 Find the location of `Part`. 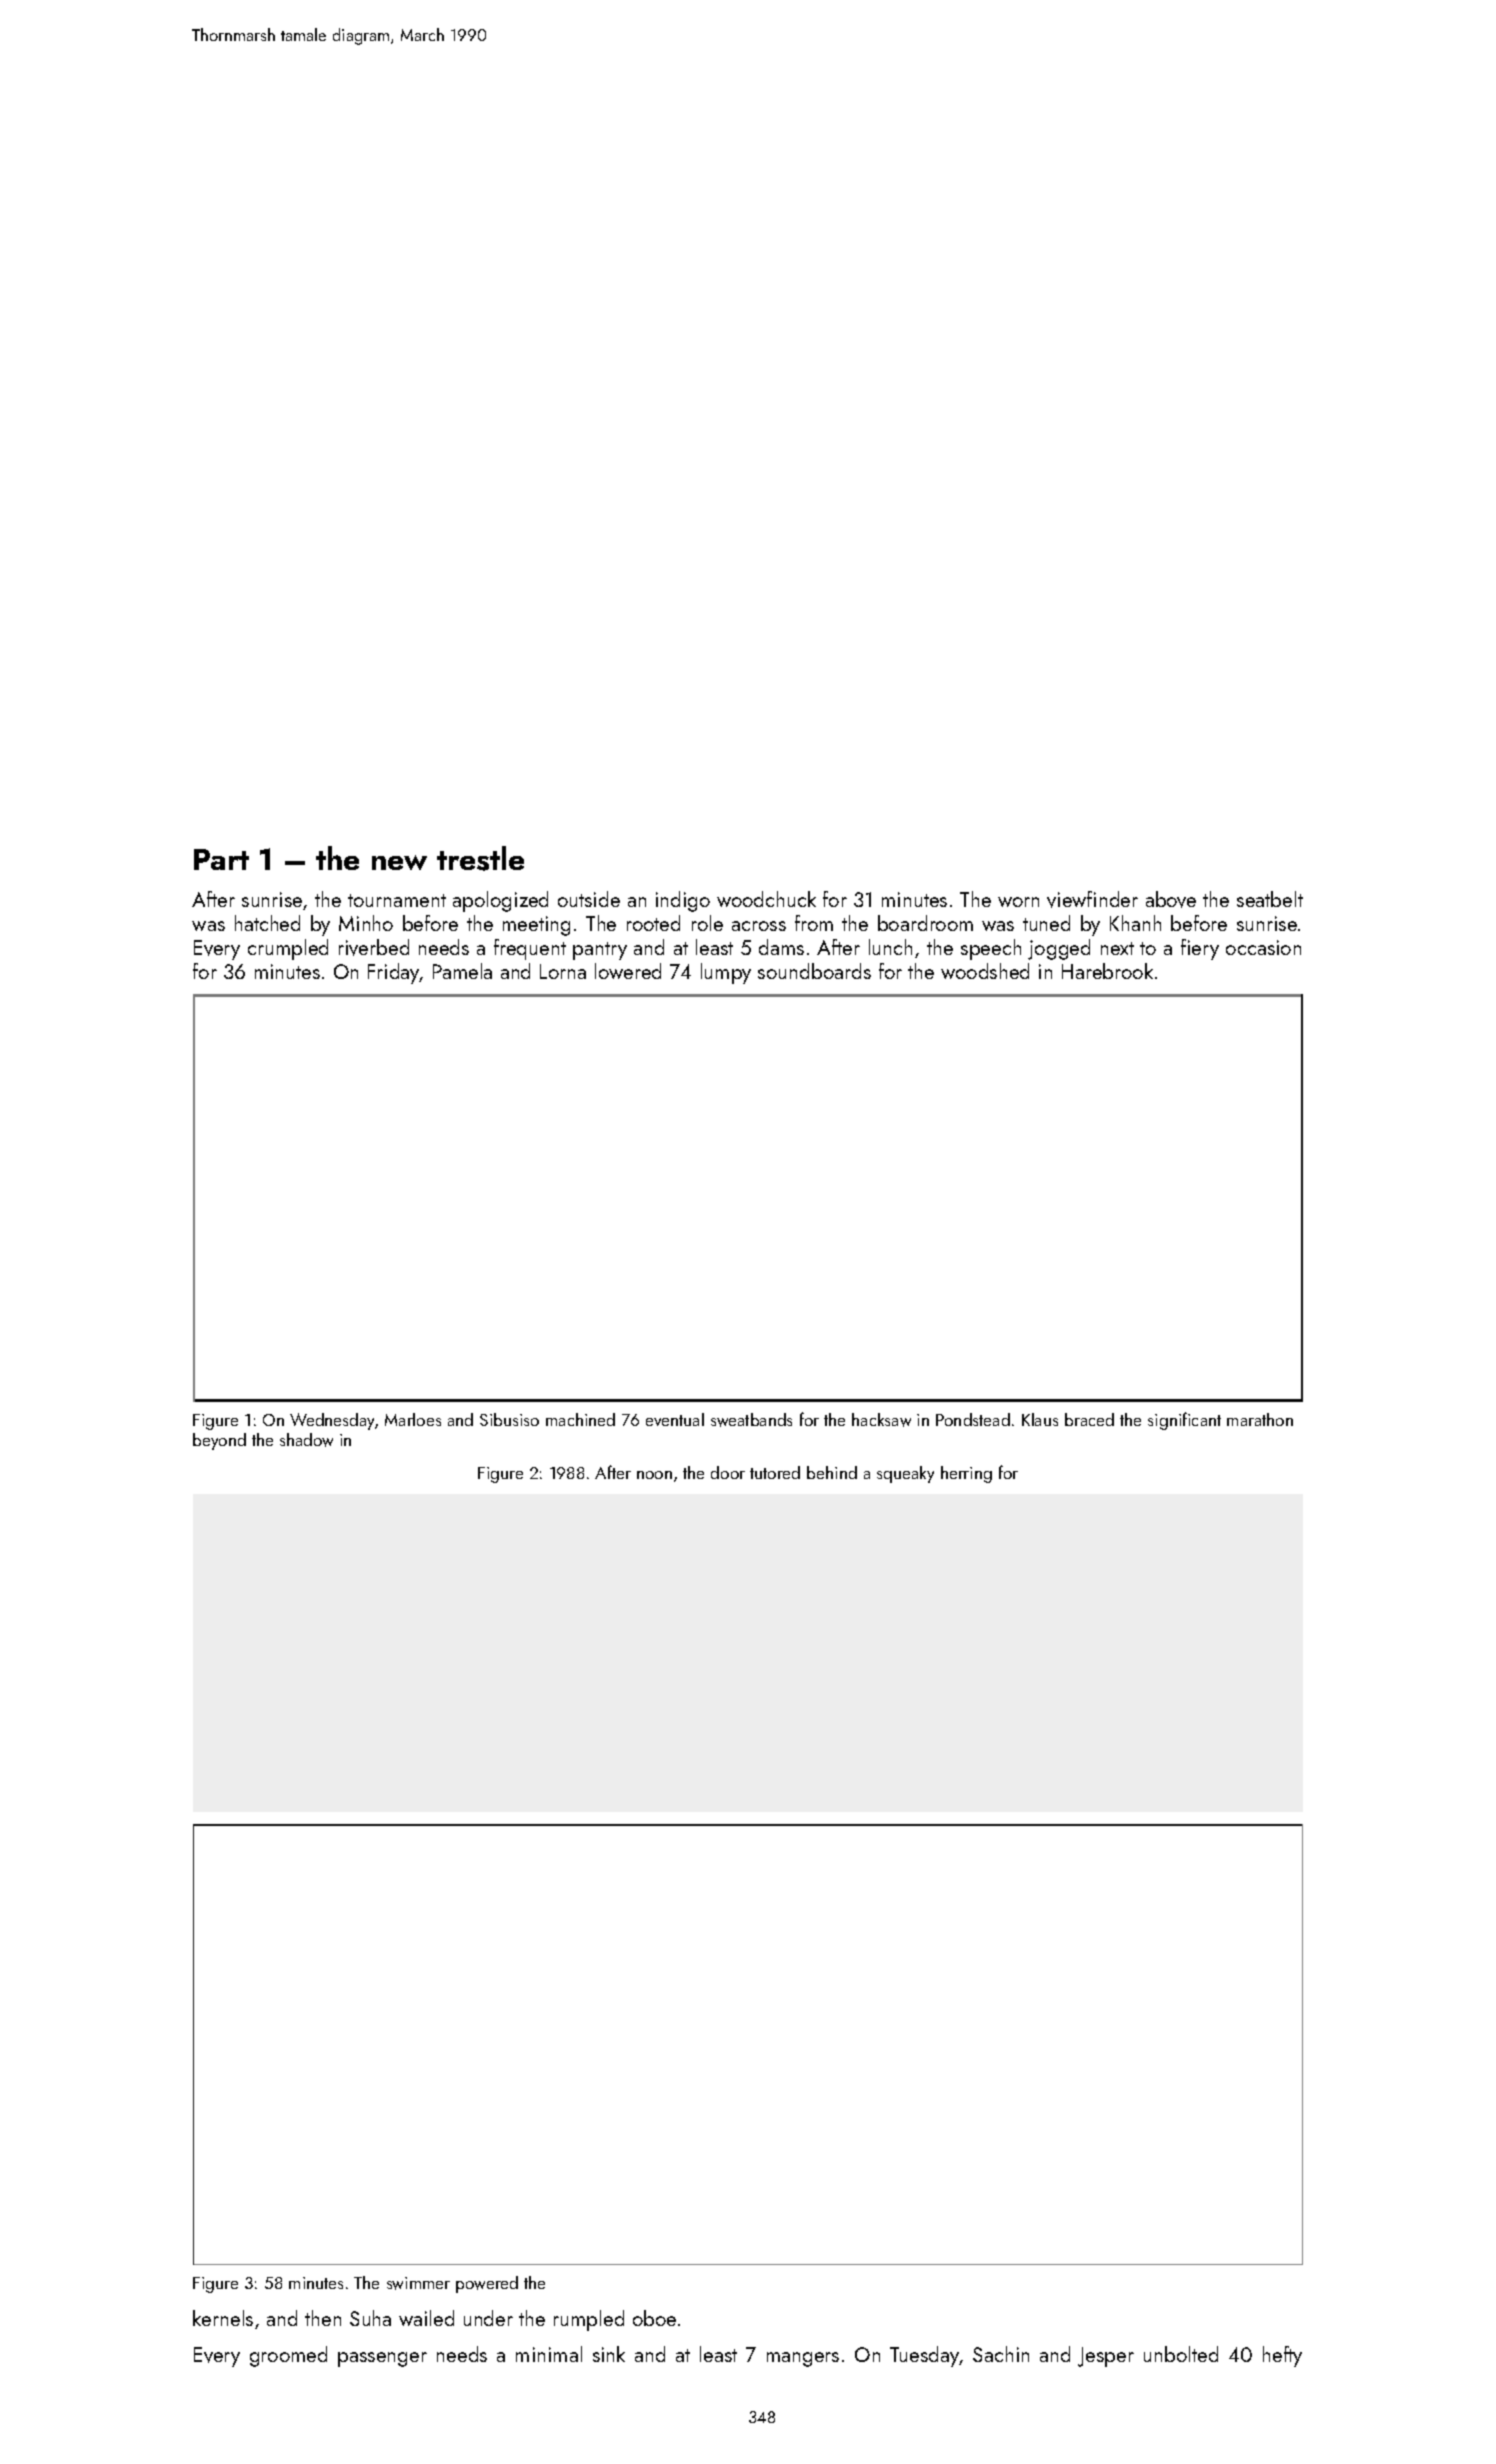

Part is located at coordinates (221, 859).
